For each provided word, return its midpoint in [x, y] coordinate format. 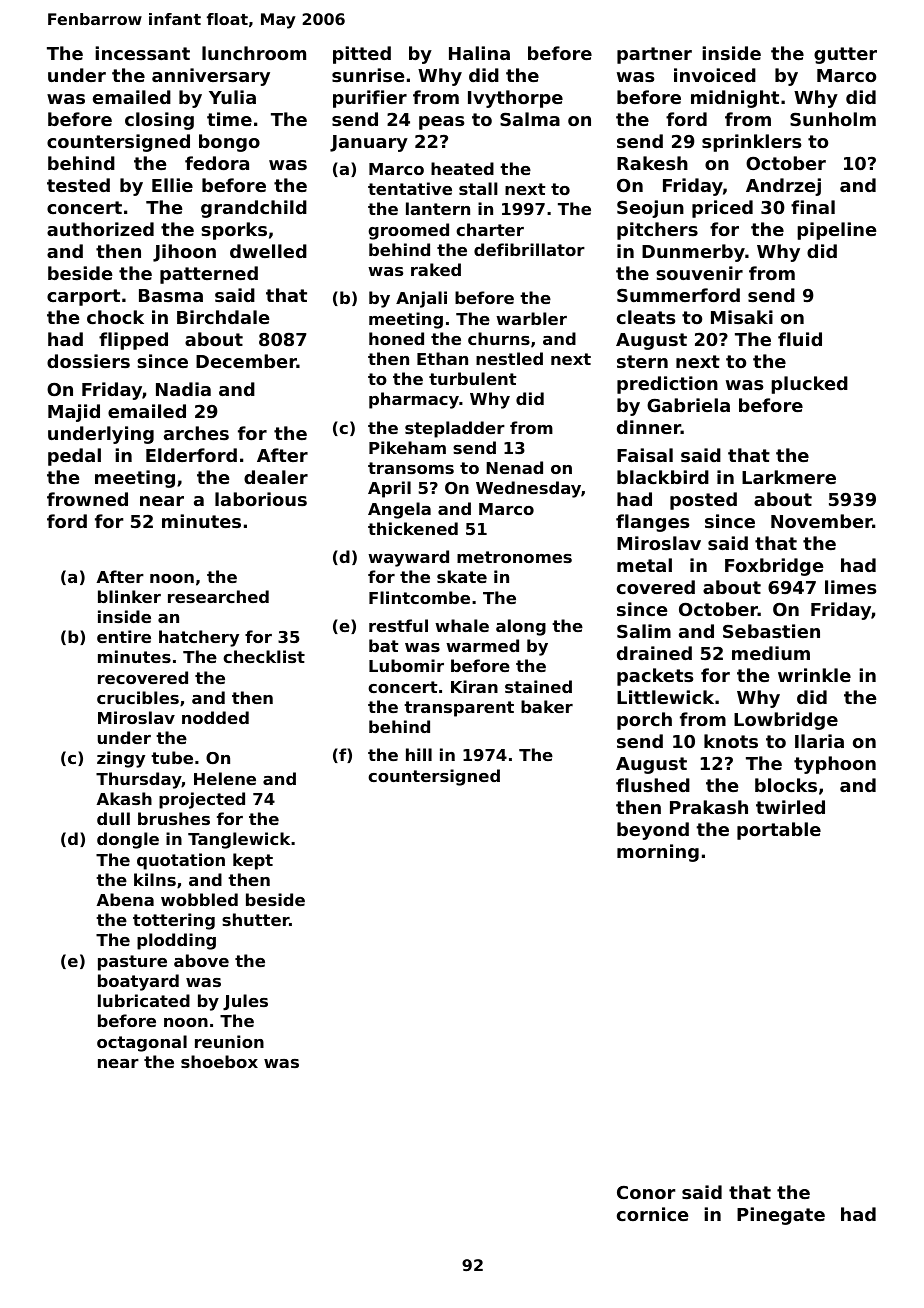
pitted [362, 55]
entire [124, 636]
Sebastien [771, 631]
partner [654, 55]
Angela [399, 510]
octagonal [142, 1043]
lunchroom [254, 53]
